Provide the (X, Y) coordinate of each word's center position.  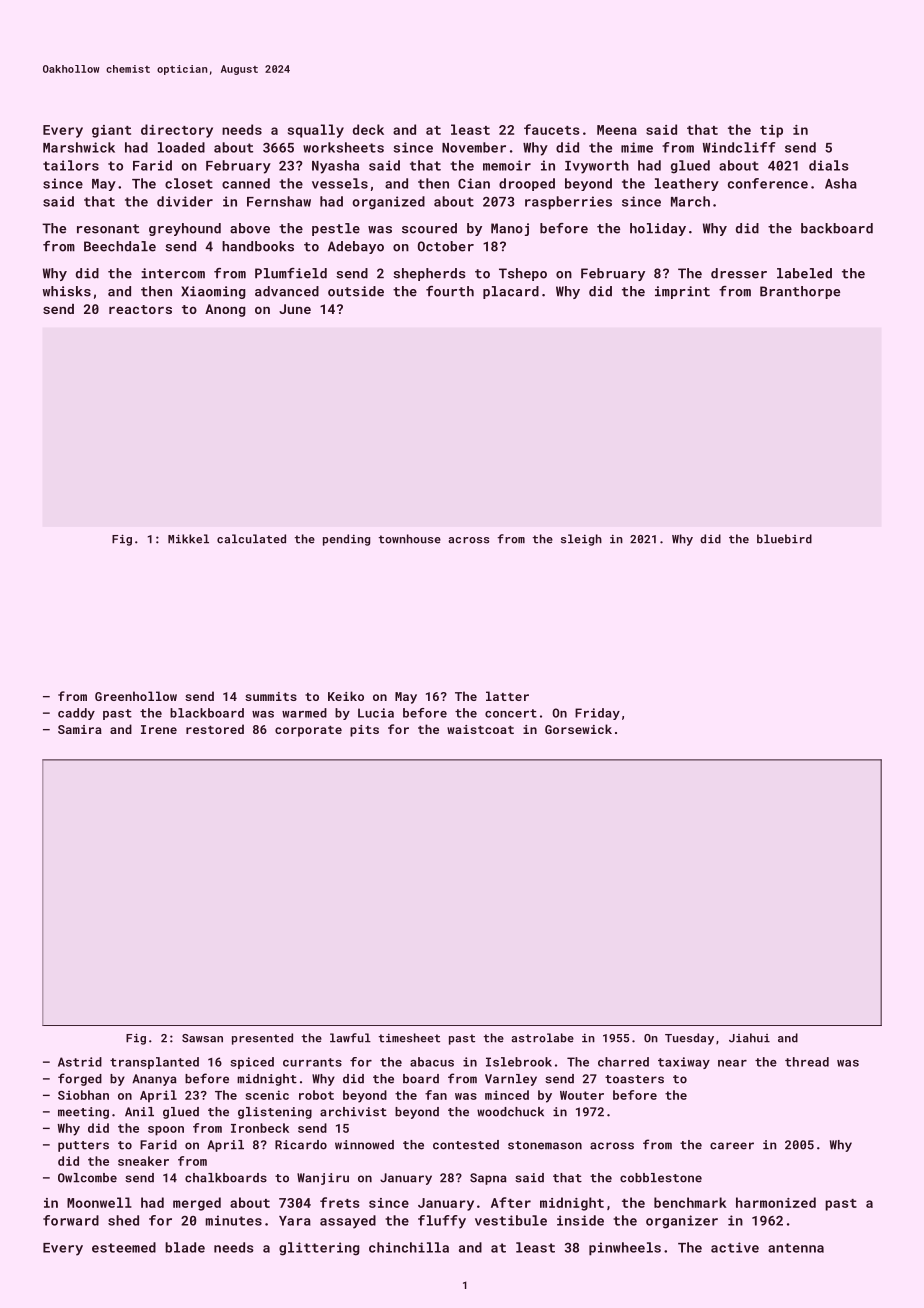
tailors (71, 165)
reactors (140, 309)
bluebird (784, 539)
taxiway (684, 1063)
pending (346, 540)
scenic (267, 1095)
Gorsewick (578, 729)
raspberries (568, 203)
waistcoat (480, 729)
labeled (804, 273)
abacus (432, 1062)
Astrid (80, 1062)
